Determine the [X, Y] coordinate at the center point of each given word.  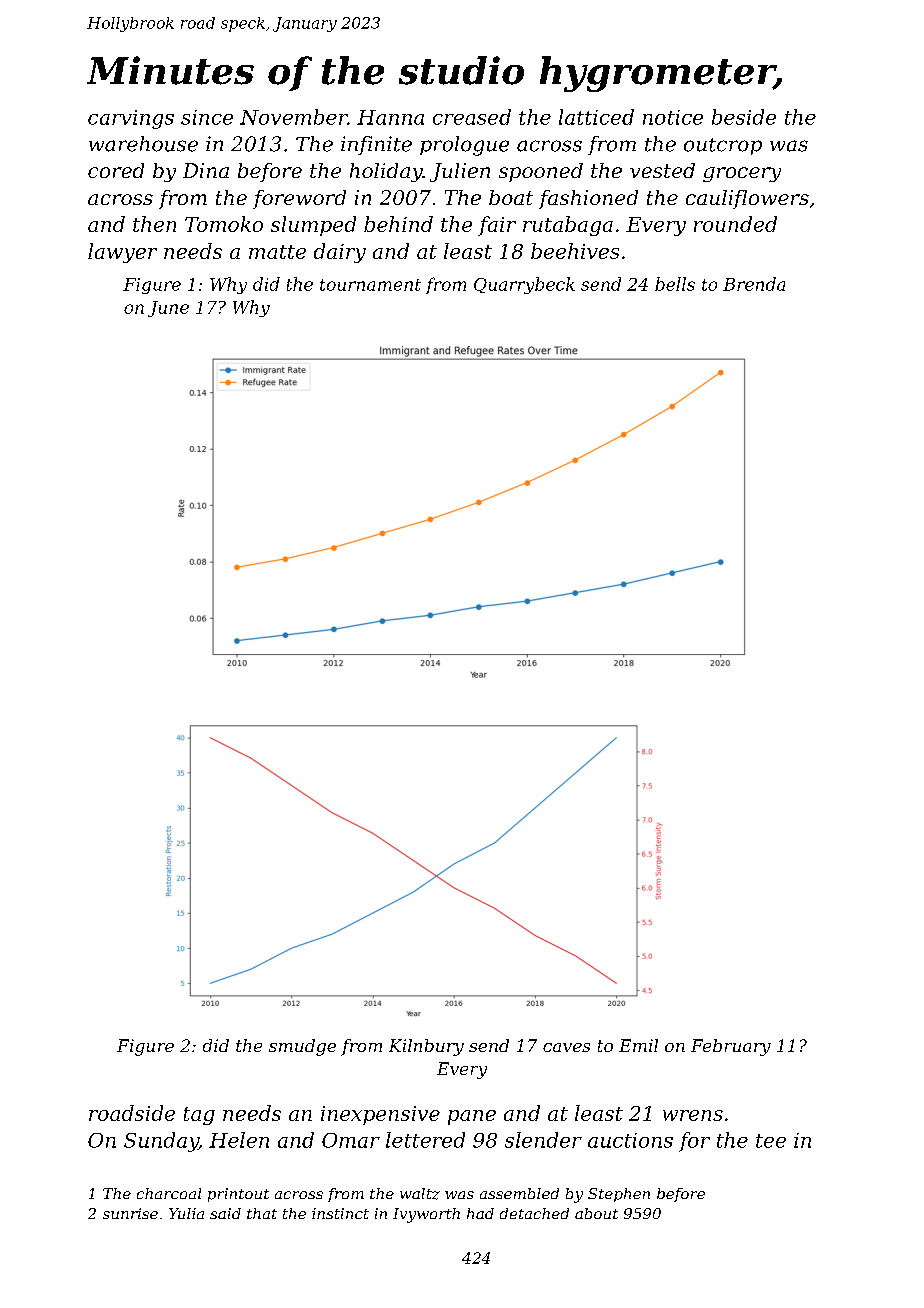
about [596, 1213]
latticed [596, 117]
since [207, 117]
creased [472, 117]
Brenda [754, 284]
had [480, 1213]
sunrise [130, 1213]
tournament [370, 285]
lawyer [122, 253]
